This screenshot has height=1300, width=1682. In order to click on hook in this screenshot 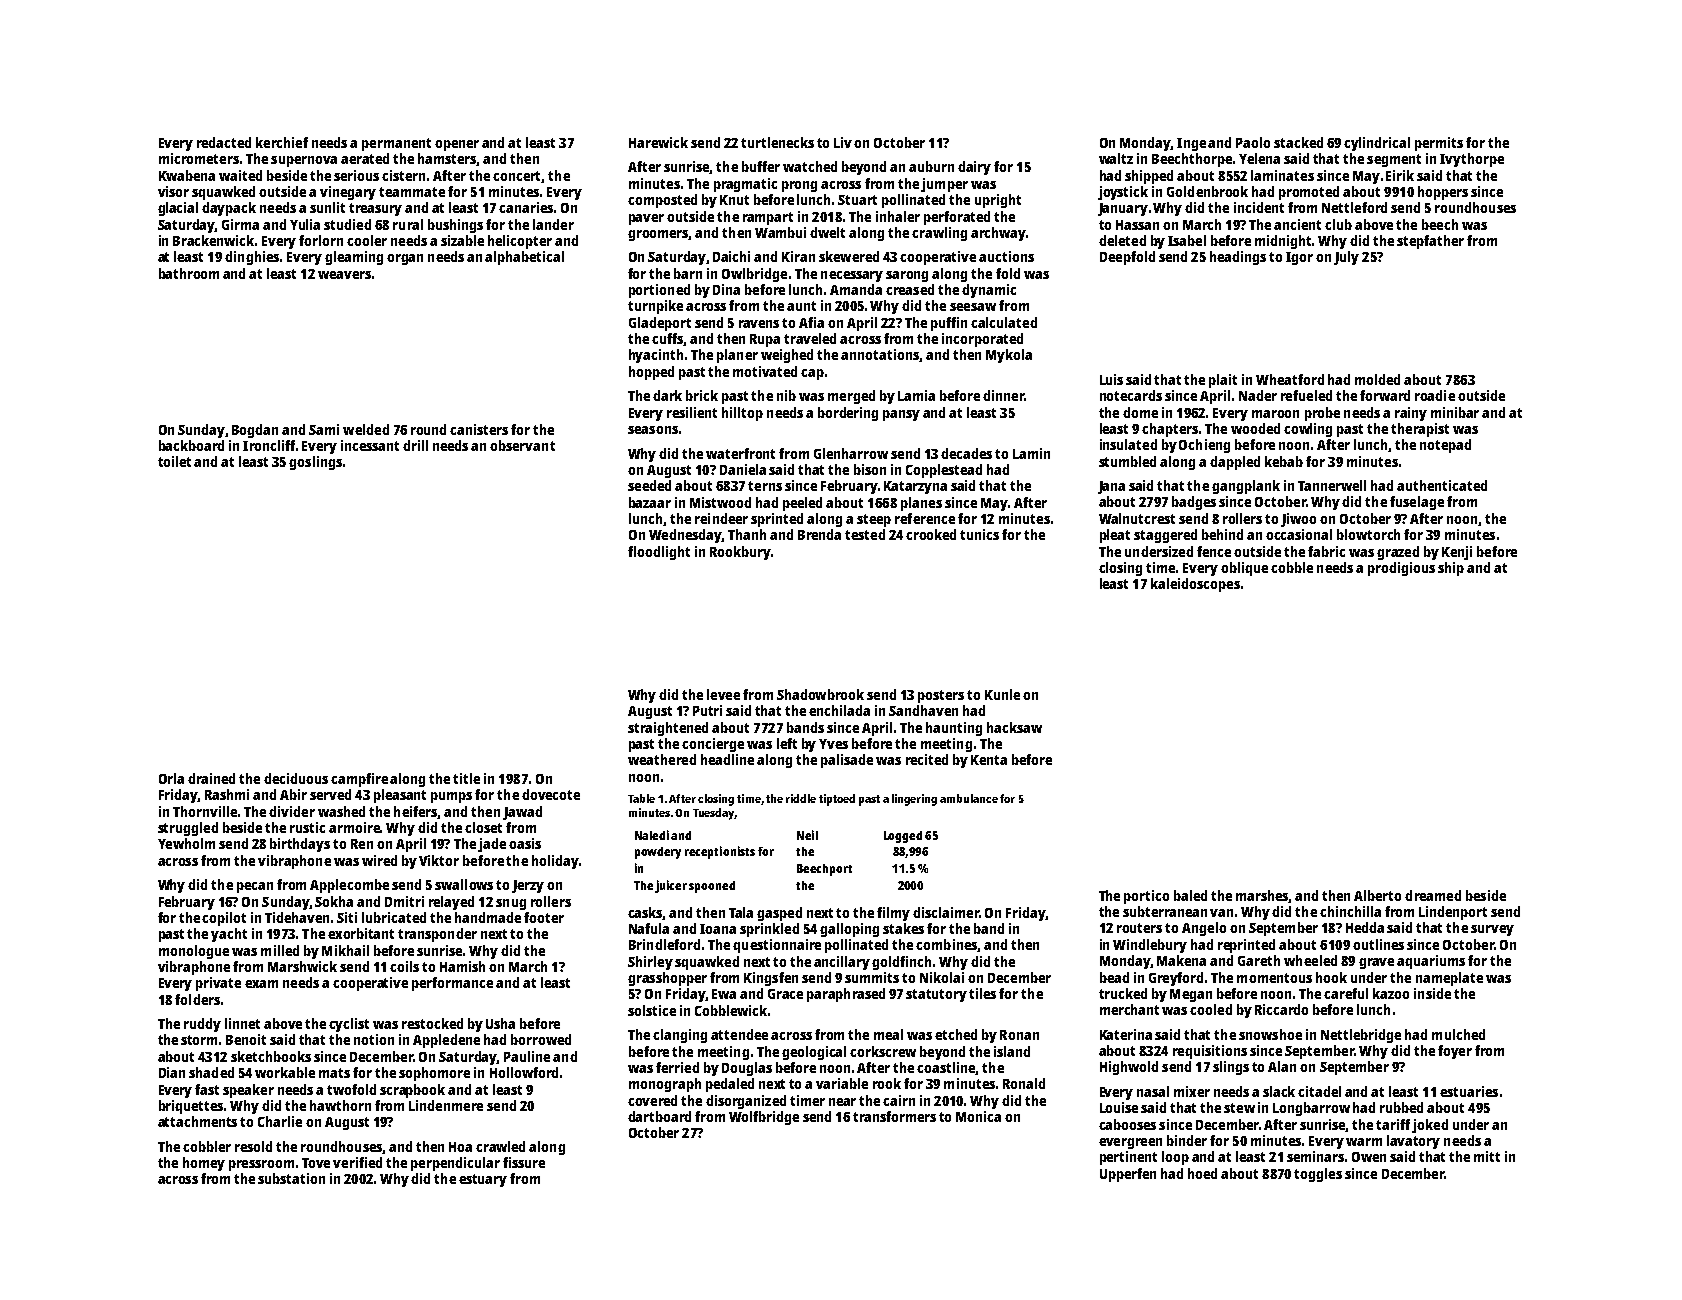, I will do `click(1331, 977)`.
